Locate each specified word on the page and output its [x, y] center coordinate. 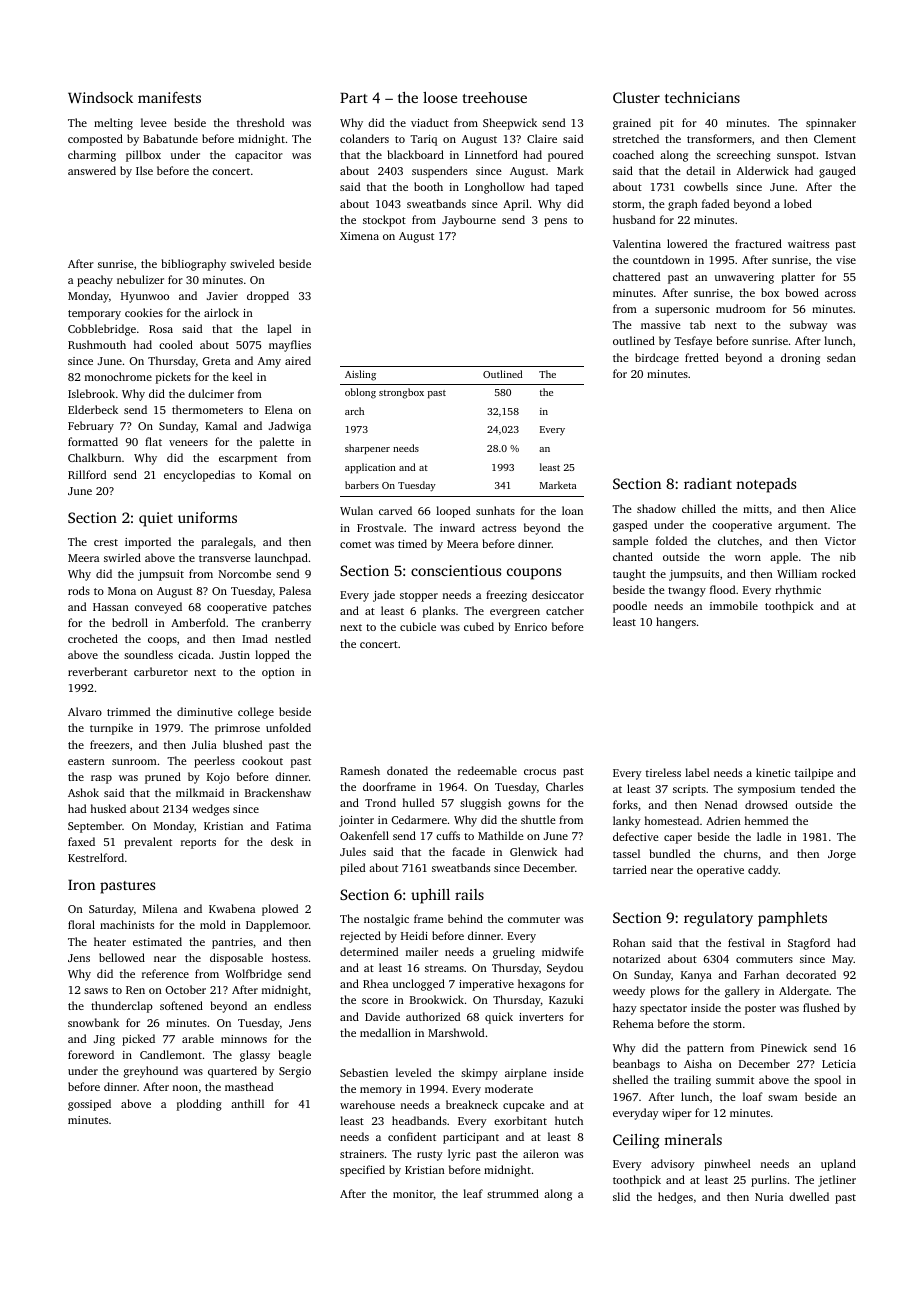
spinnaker [831, 124]
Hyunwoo [145, 297]
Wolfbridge [253, 975]
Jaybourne [469, 221]
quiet [156, 519]
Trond [380, 802]
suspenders [439, 172]
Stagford [809, 944]
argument [802, 527]
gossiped [89, 1105]
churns [741, 853]
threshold [260, 122]
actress [499, 528]
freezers [109, 744]
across [840, 294]
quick [499, 1018]
